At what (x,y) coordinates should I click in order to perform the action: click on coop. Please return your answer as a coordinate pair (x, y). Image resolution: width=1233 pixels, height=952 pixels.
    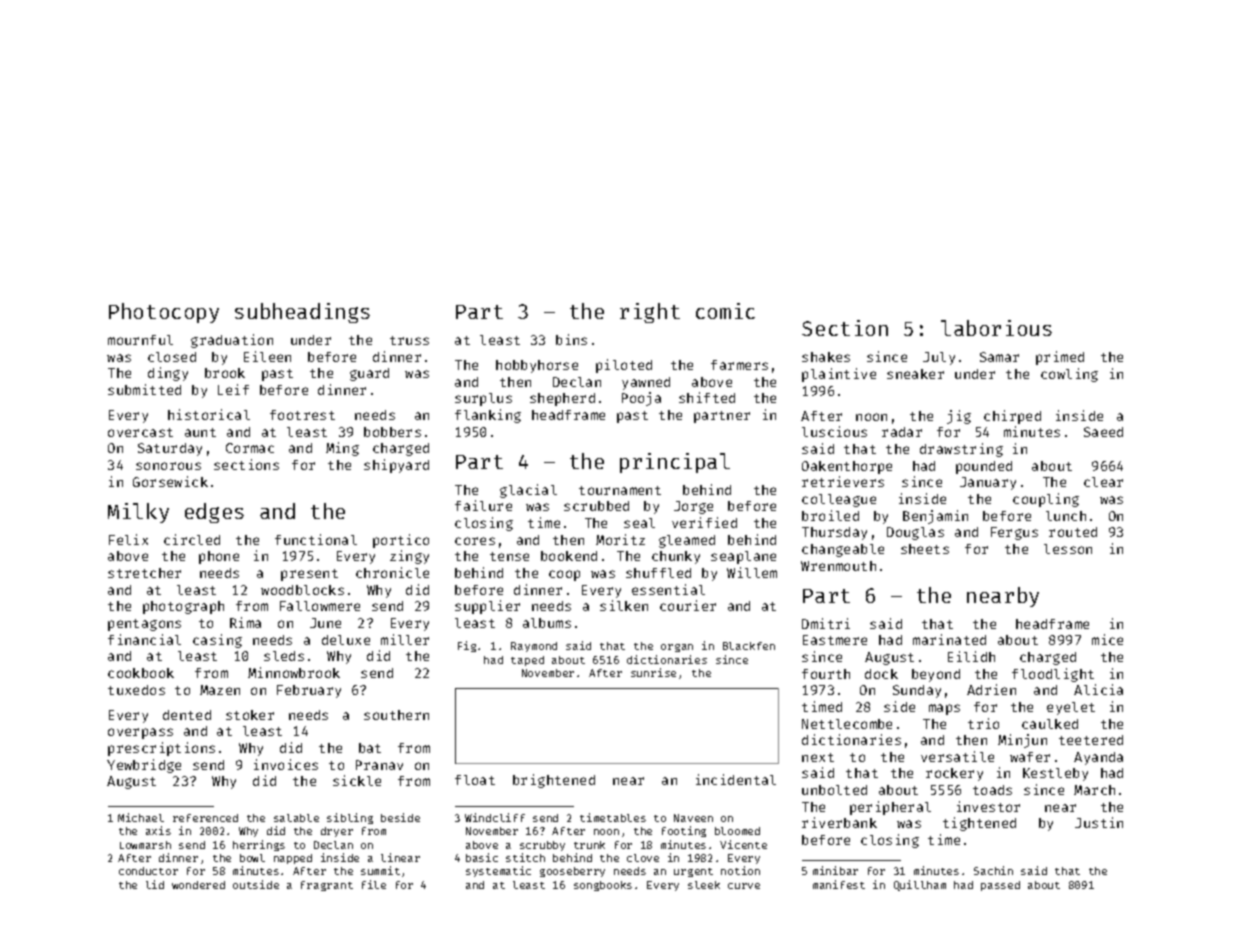
    Looking at the image, I should click on (564, 575).
